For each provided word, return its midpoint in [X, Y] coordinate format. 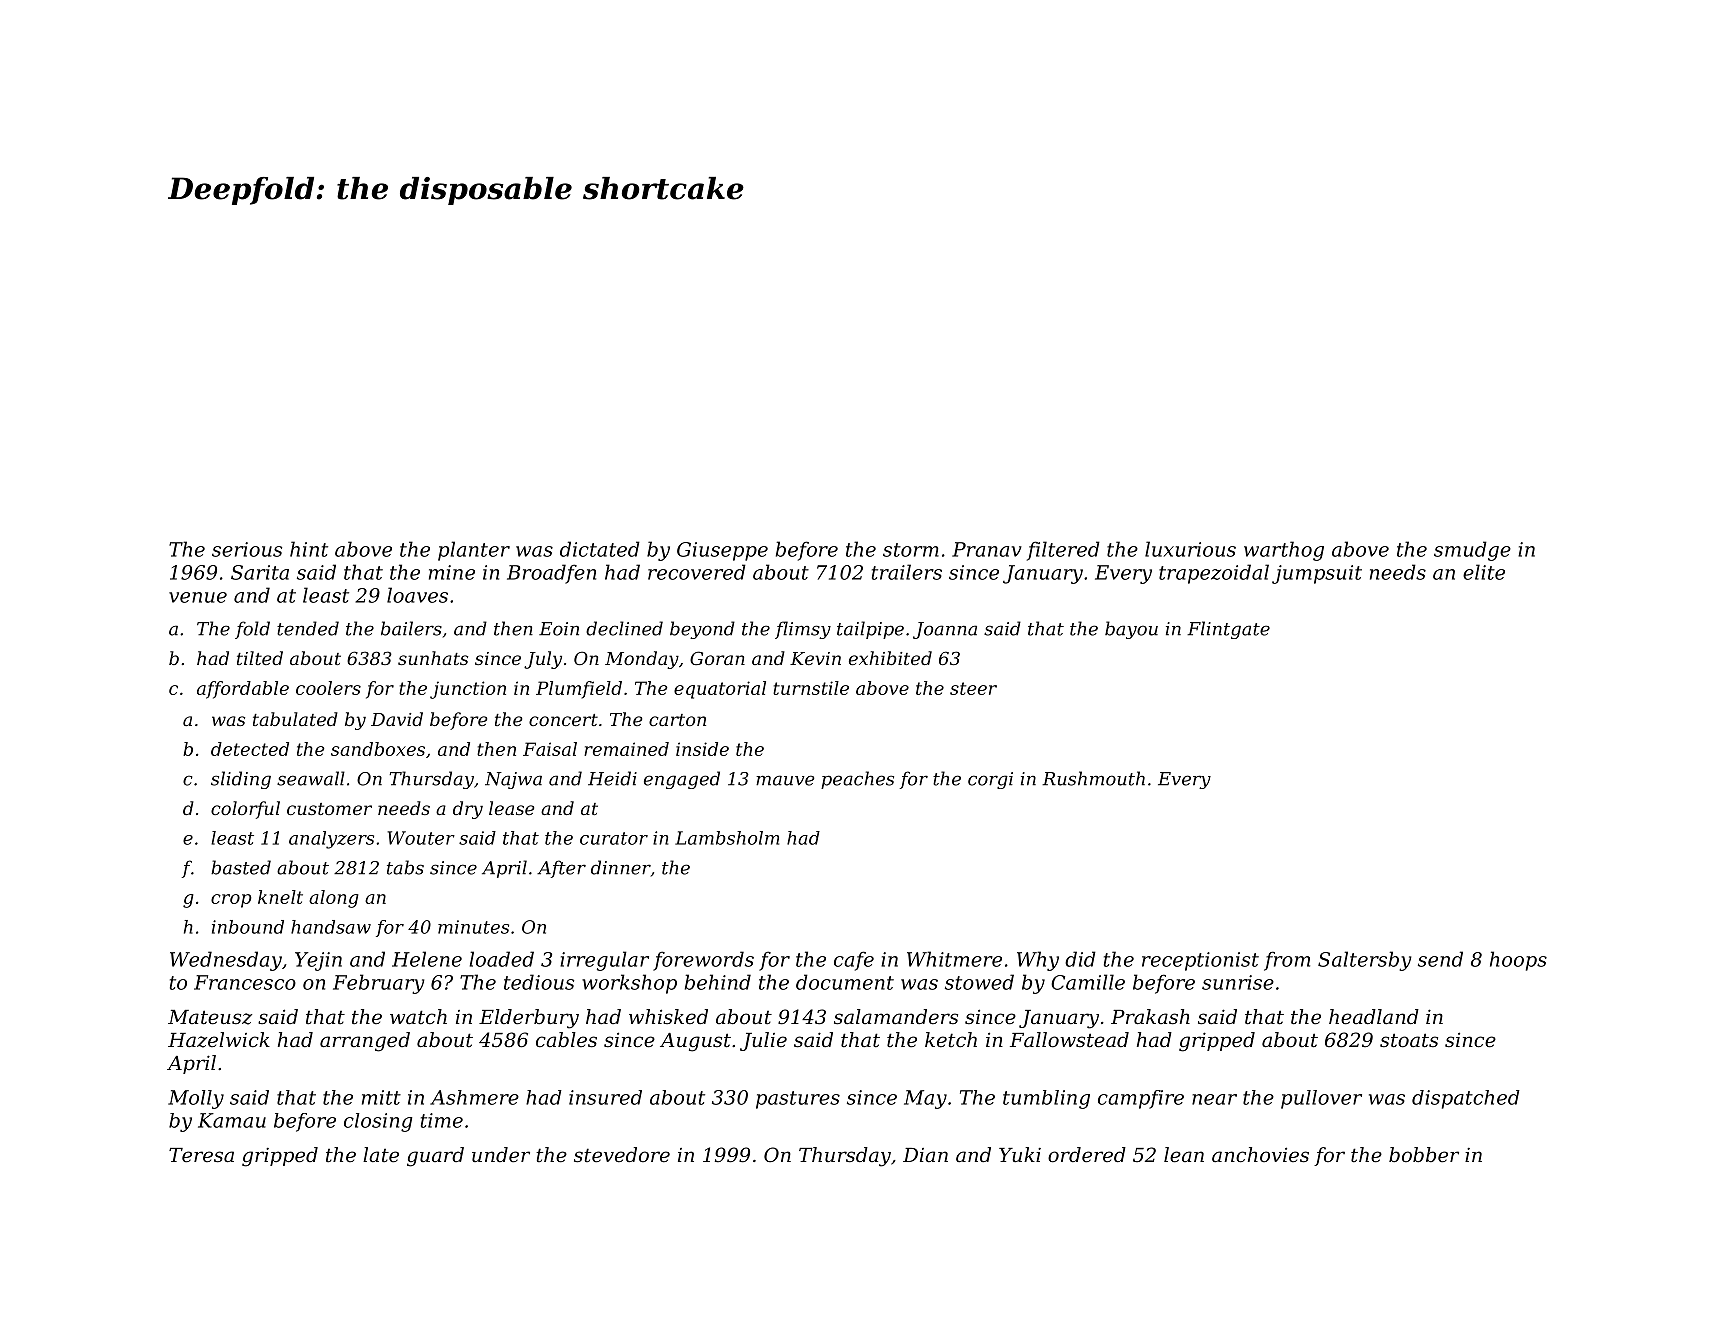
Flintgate [1228, 630]
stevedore [622, 1155]
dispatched [1466, 1099]
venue [198, 597]
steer [973, 688]
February [379, 984]
